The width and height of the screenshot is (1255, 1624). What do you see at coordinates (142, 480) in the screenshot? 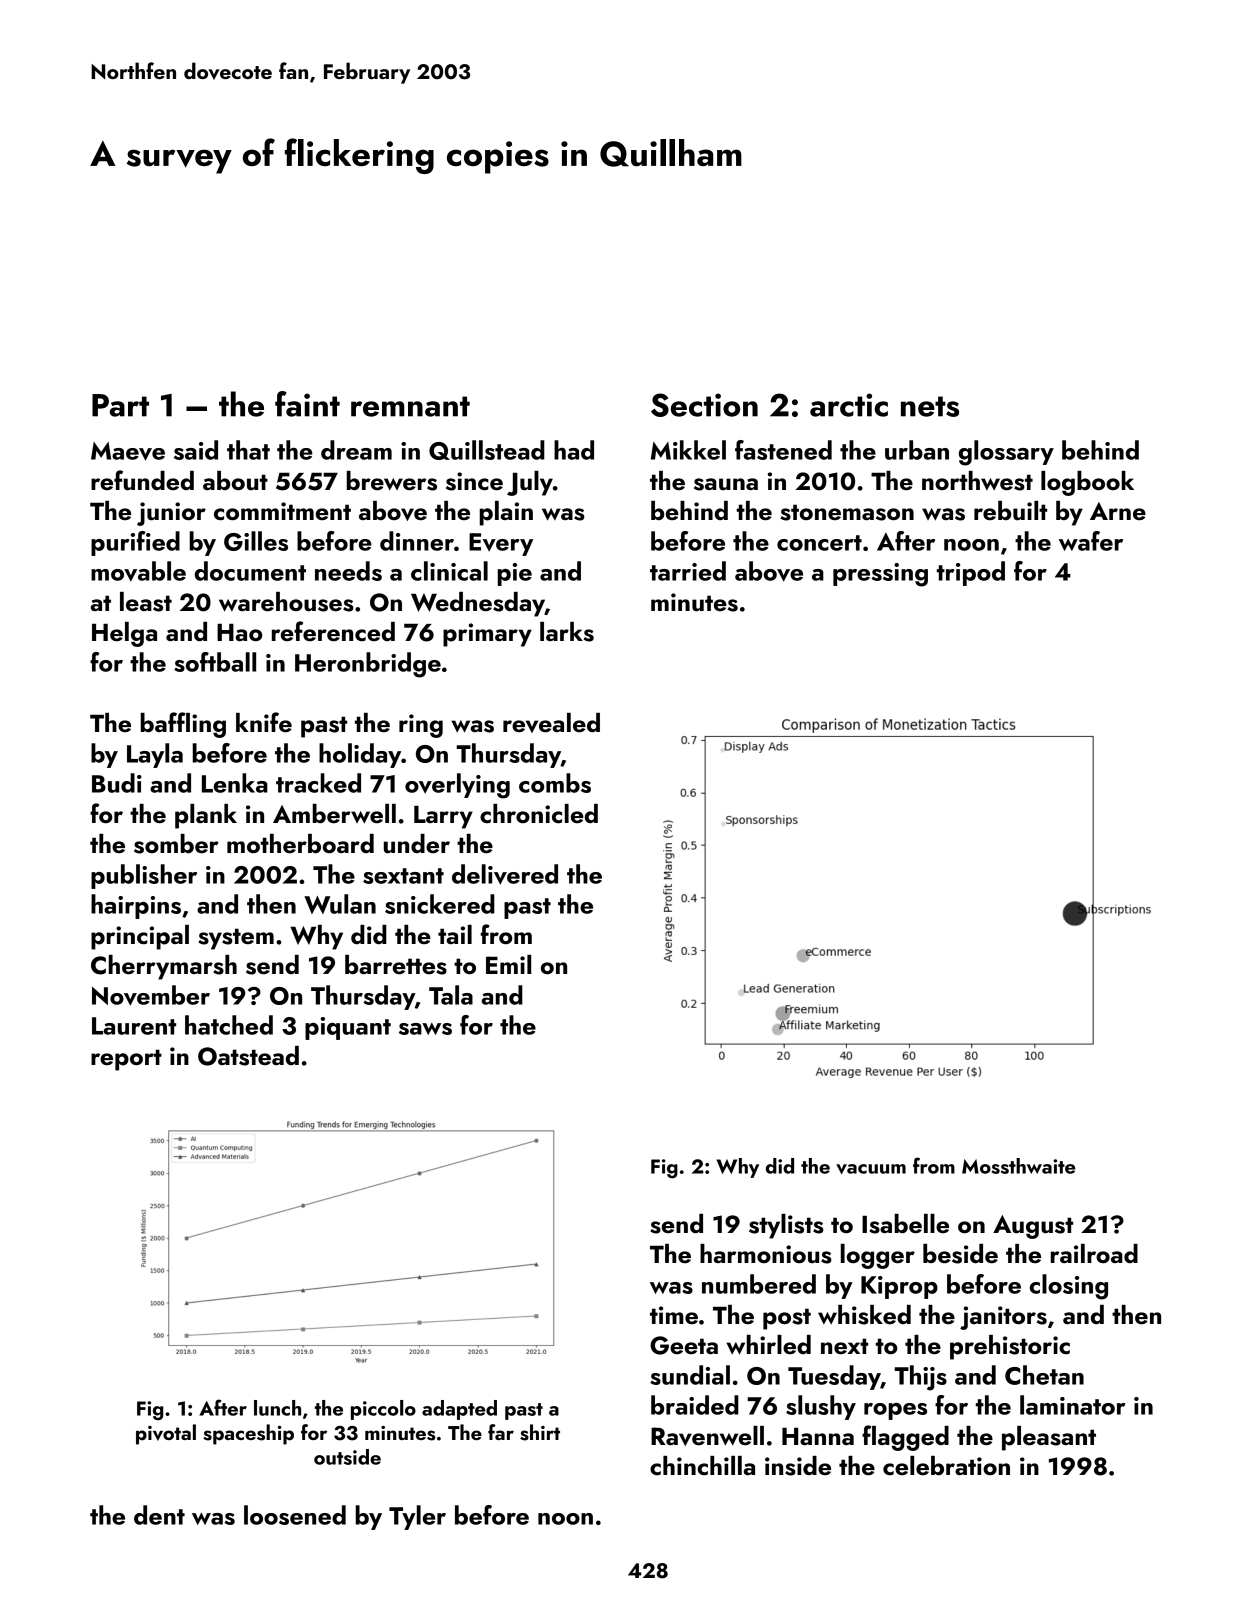
I see `refunded` at bounding box center [142, 480].
